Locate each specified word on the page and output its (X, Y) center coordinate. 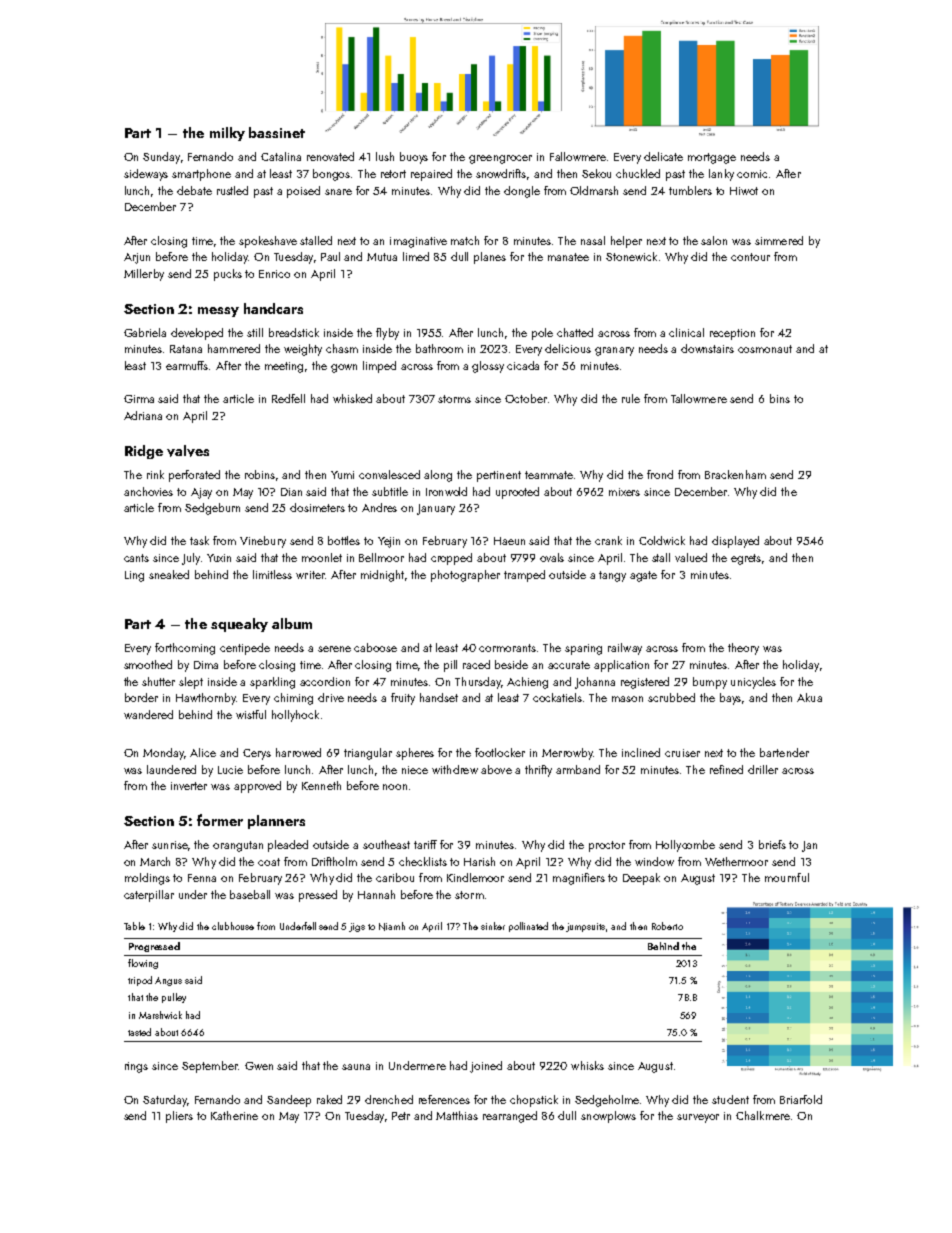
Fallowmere (578, 156)
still (255, 332)
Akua (809, 697)
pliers (179, 1117)
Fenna (202, 878)
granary (614, 351)
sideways (146, 175)
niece (415, 770)
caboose (375, 647)
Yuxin (219, 558)
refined (726, 769)
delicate (663, 156)
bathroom (439, 348)
